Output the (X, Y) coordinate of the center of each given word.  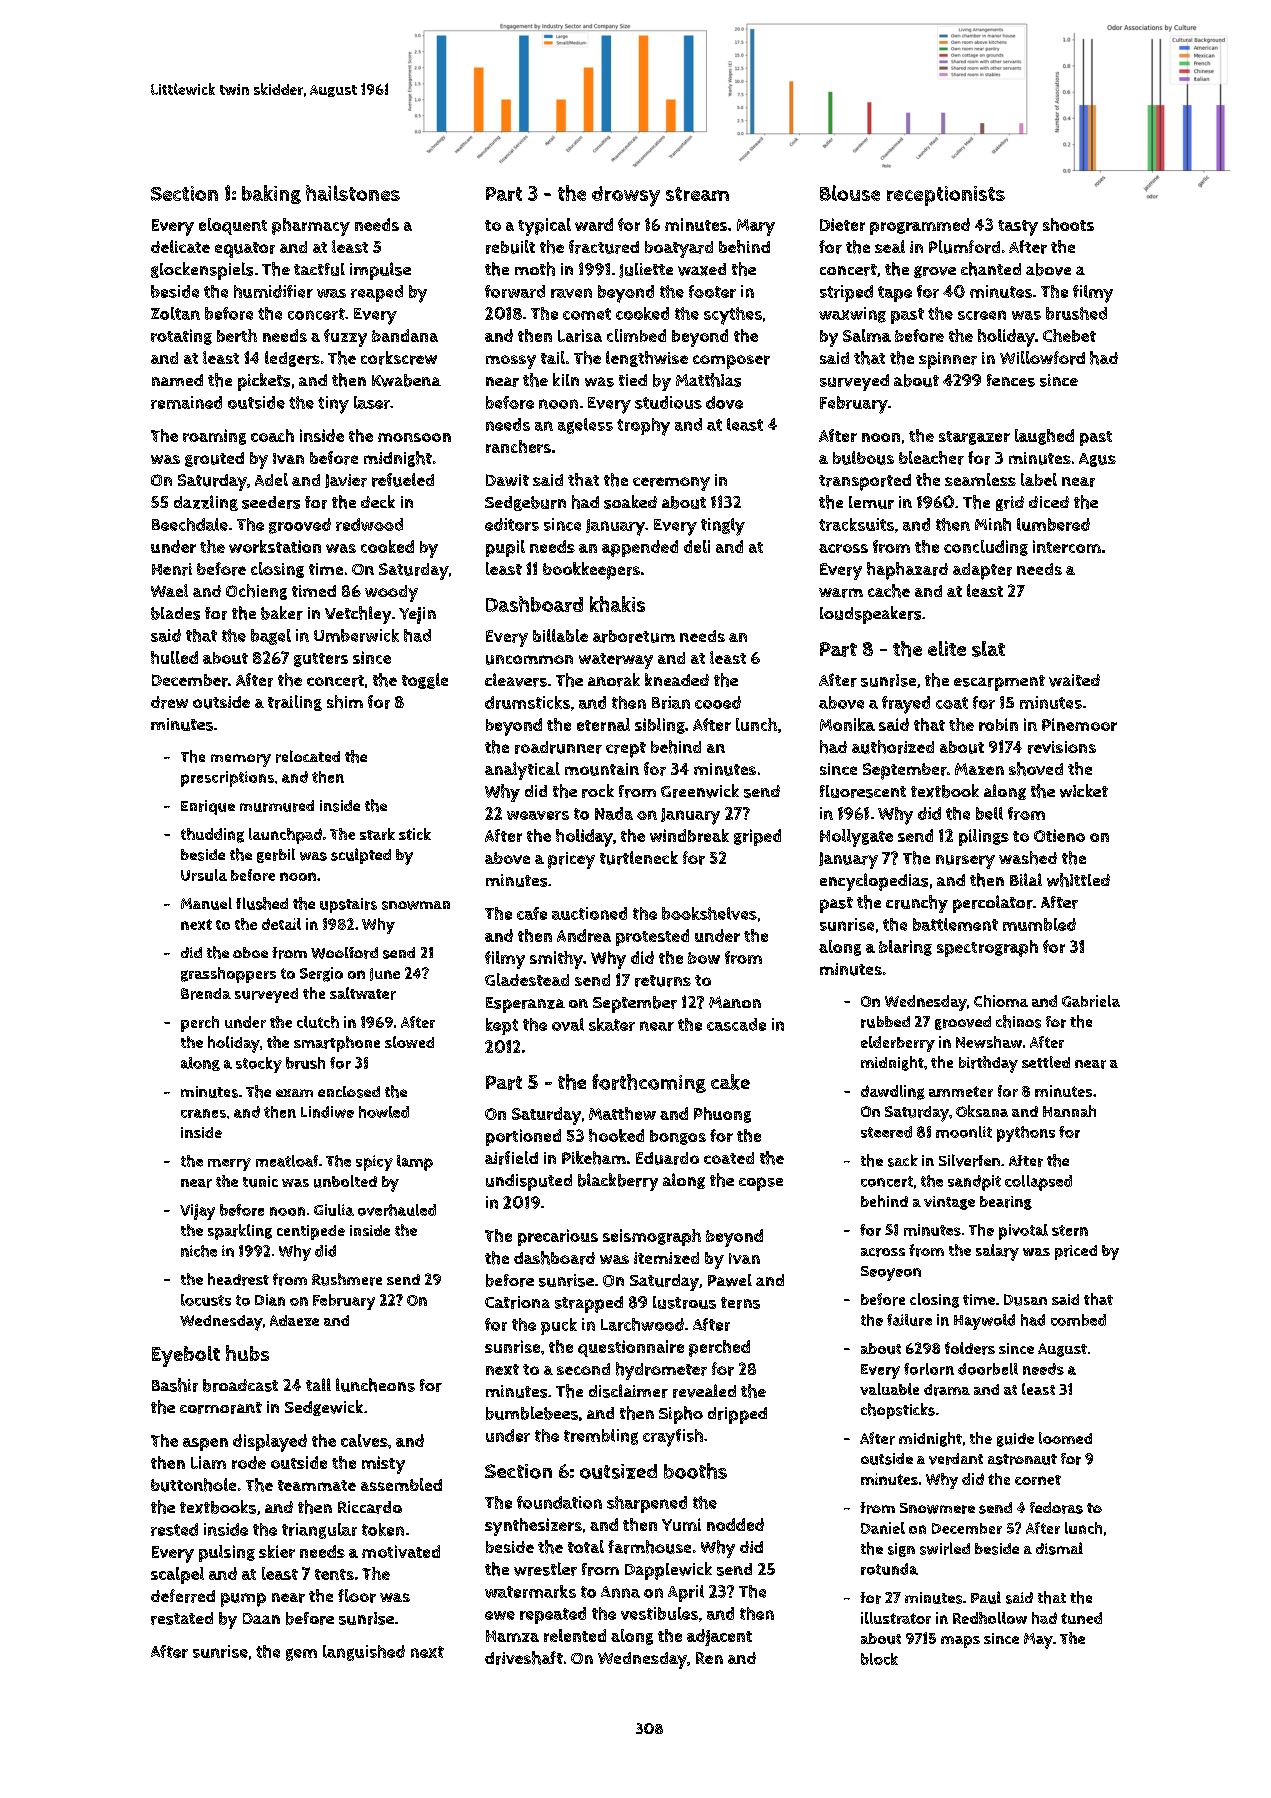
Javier (346, 481)
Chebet (1069, 335)
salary (997, 1252)
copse (761, 1184)
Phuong (722, 1115)
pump (243, 1600)
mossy (511, 362)
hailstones (353, 193)
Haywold (984, 1322)
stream (697, 194)
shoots (1068, 224)
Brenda (206, 994)
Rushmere (347, 1279)
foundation (559, 1502)
